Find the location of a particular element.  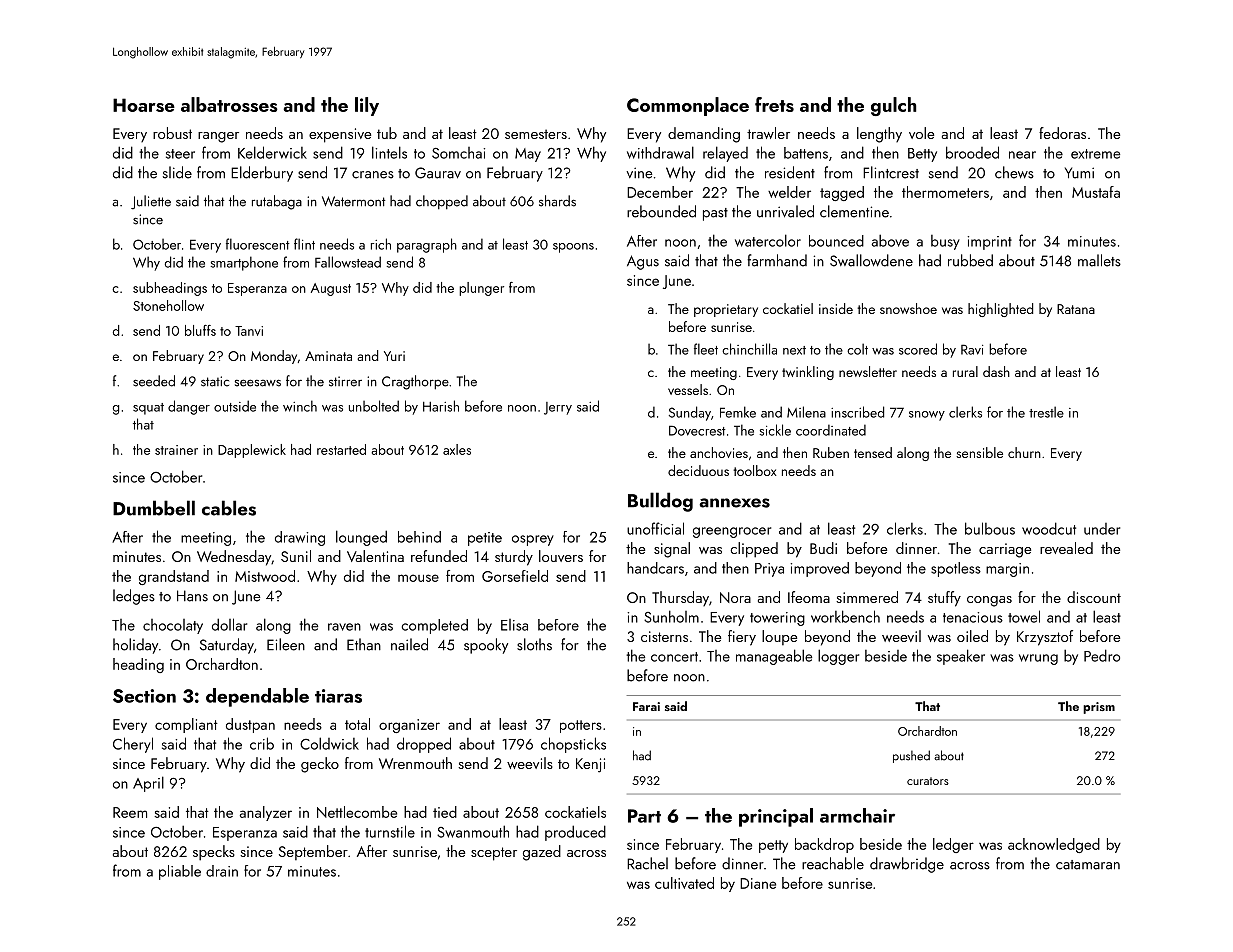

Farai is located at coordinates (646, 706).
